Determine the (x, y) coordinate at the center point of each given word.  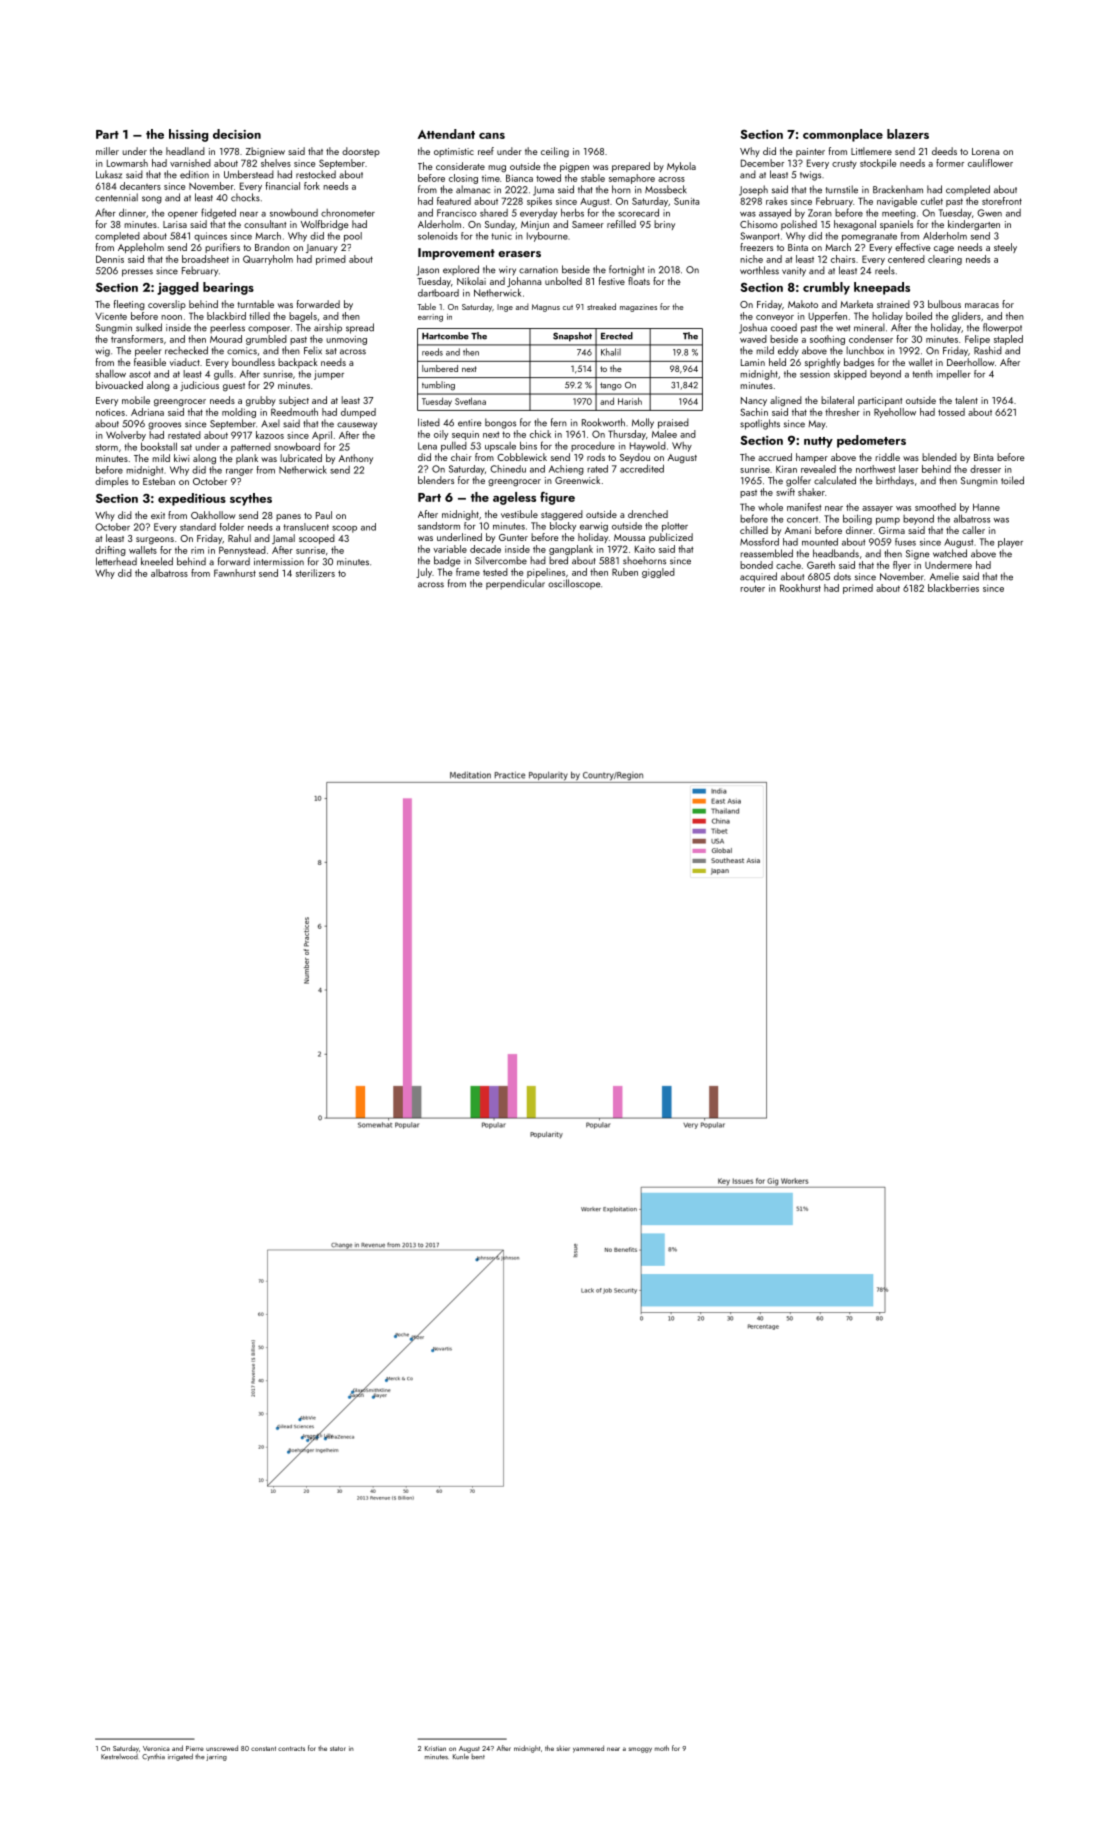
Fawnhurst (235, 573)
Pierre (195, 1748)
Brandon (272, 247)
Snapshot (572, 337)
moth (662, 1748)
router (752, 588)
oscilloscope (574, 584)
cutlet (932, 201)
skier (563, 1748)
